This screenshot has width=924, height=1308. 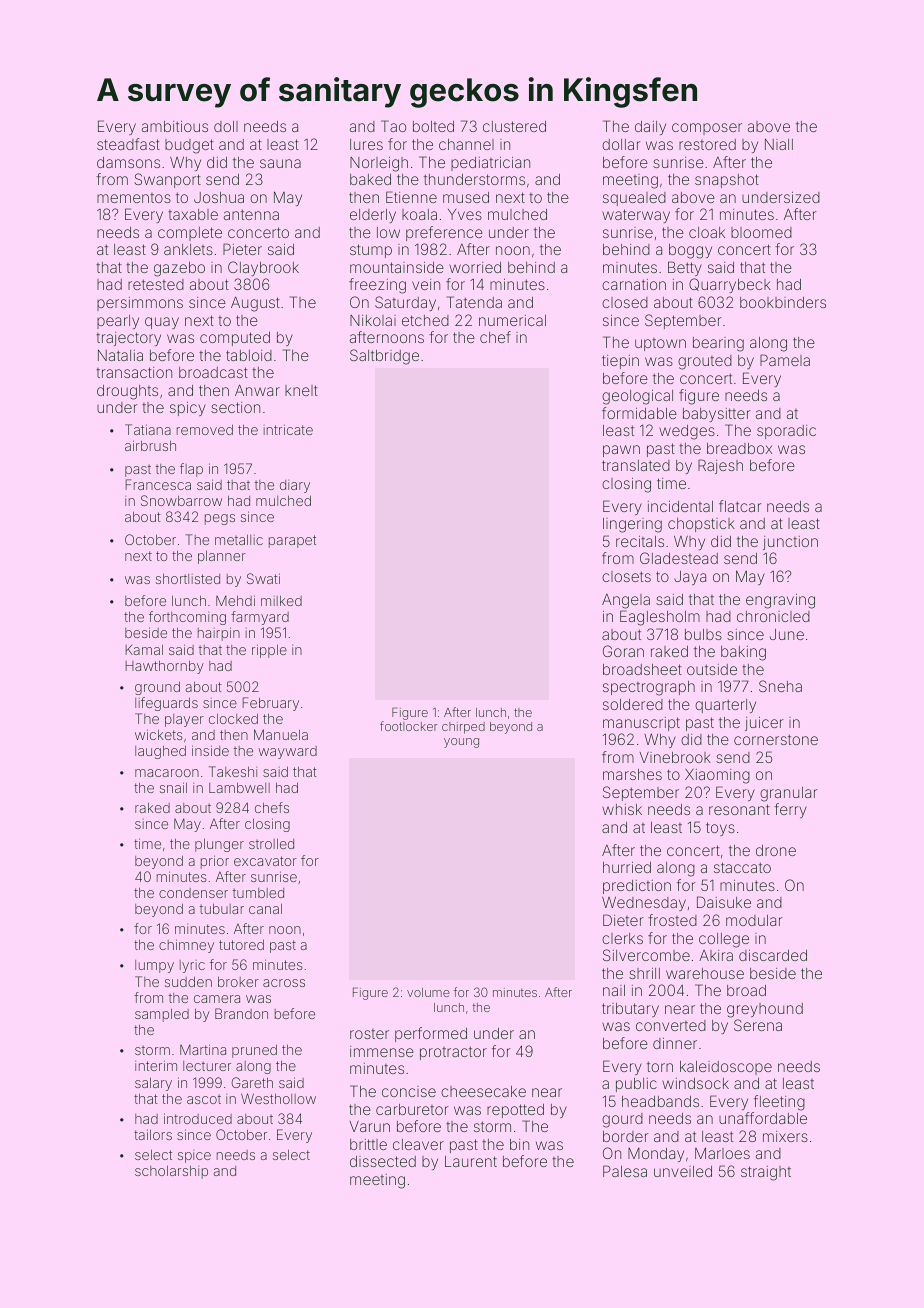 I want to click on quarterly, so click(x=725, y=706).
